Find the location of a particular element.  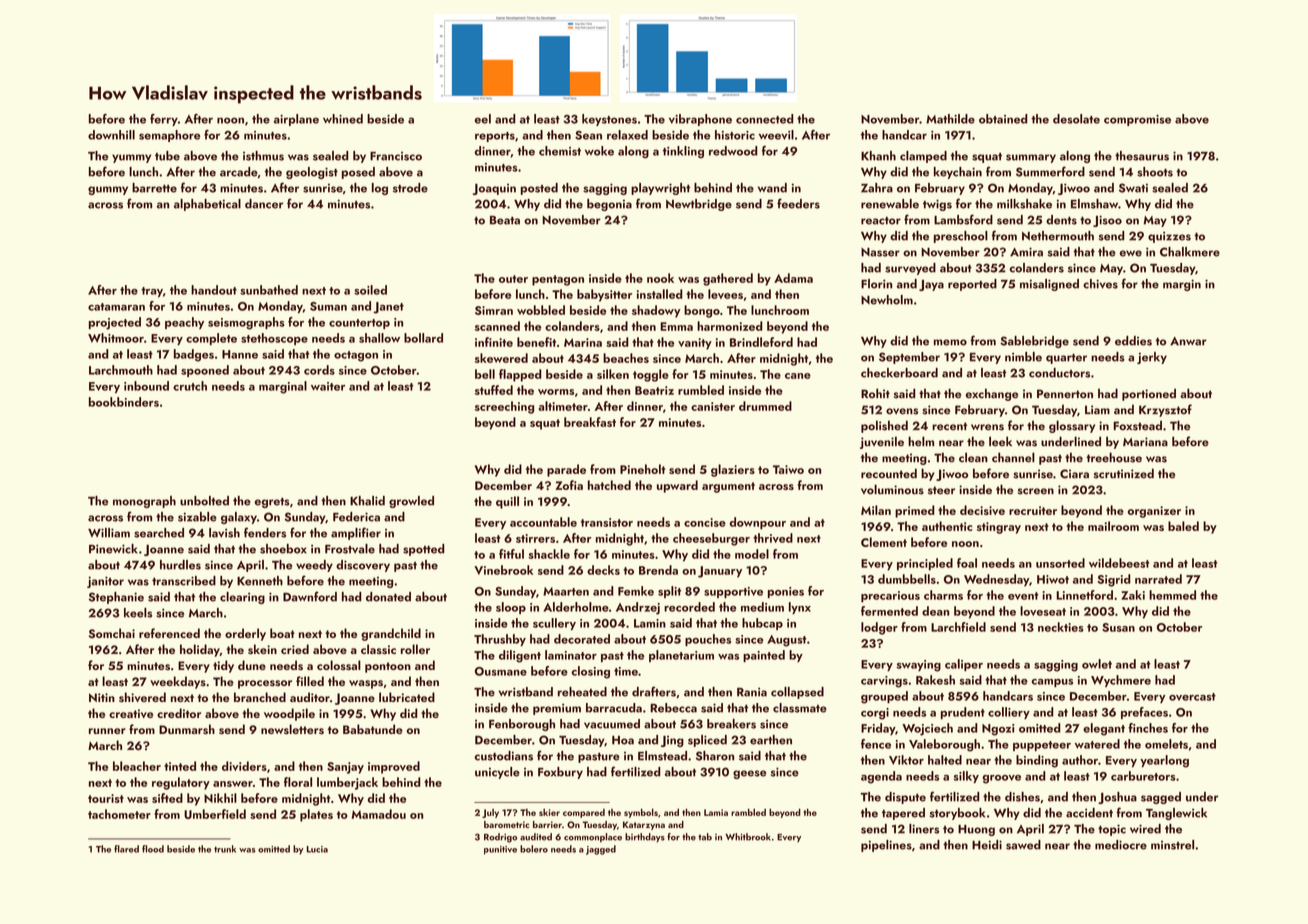

Hoa is located at coordinates (623, 740).
